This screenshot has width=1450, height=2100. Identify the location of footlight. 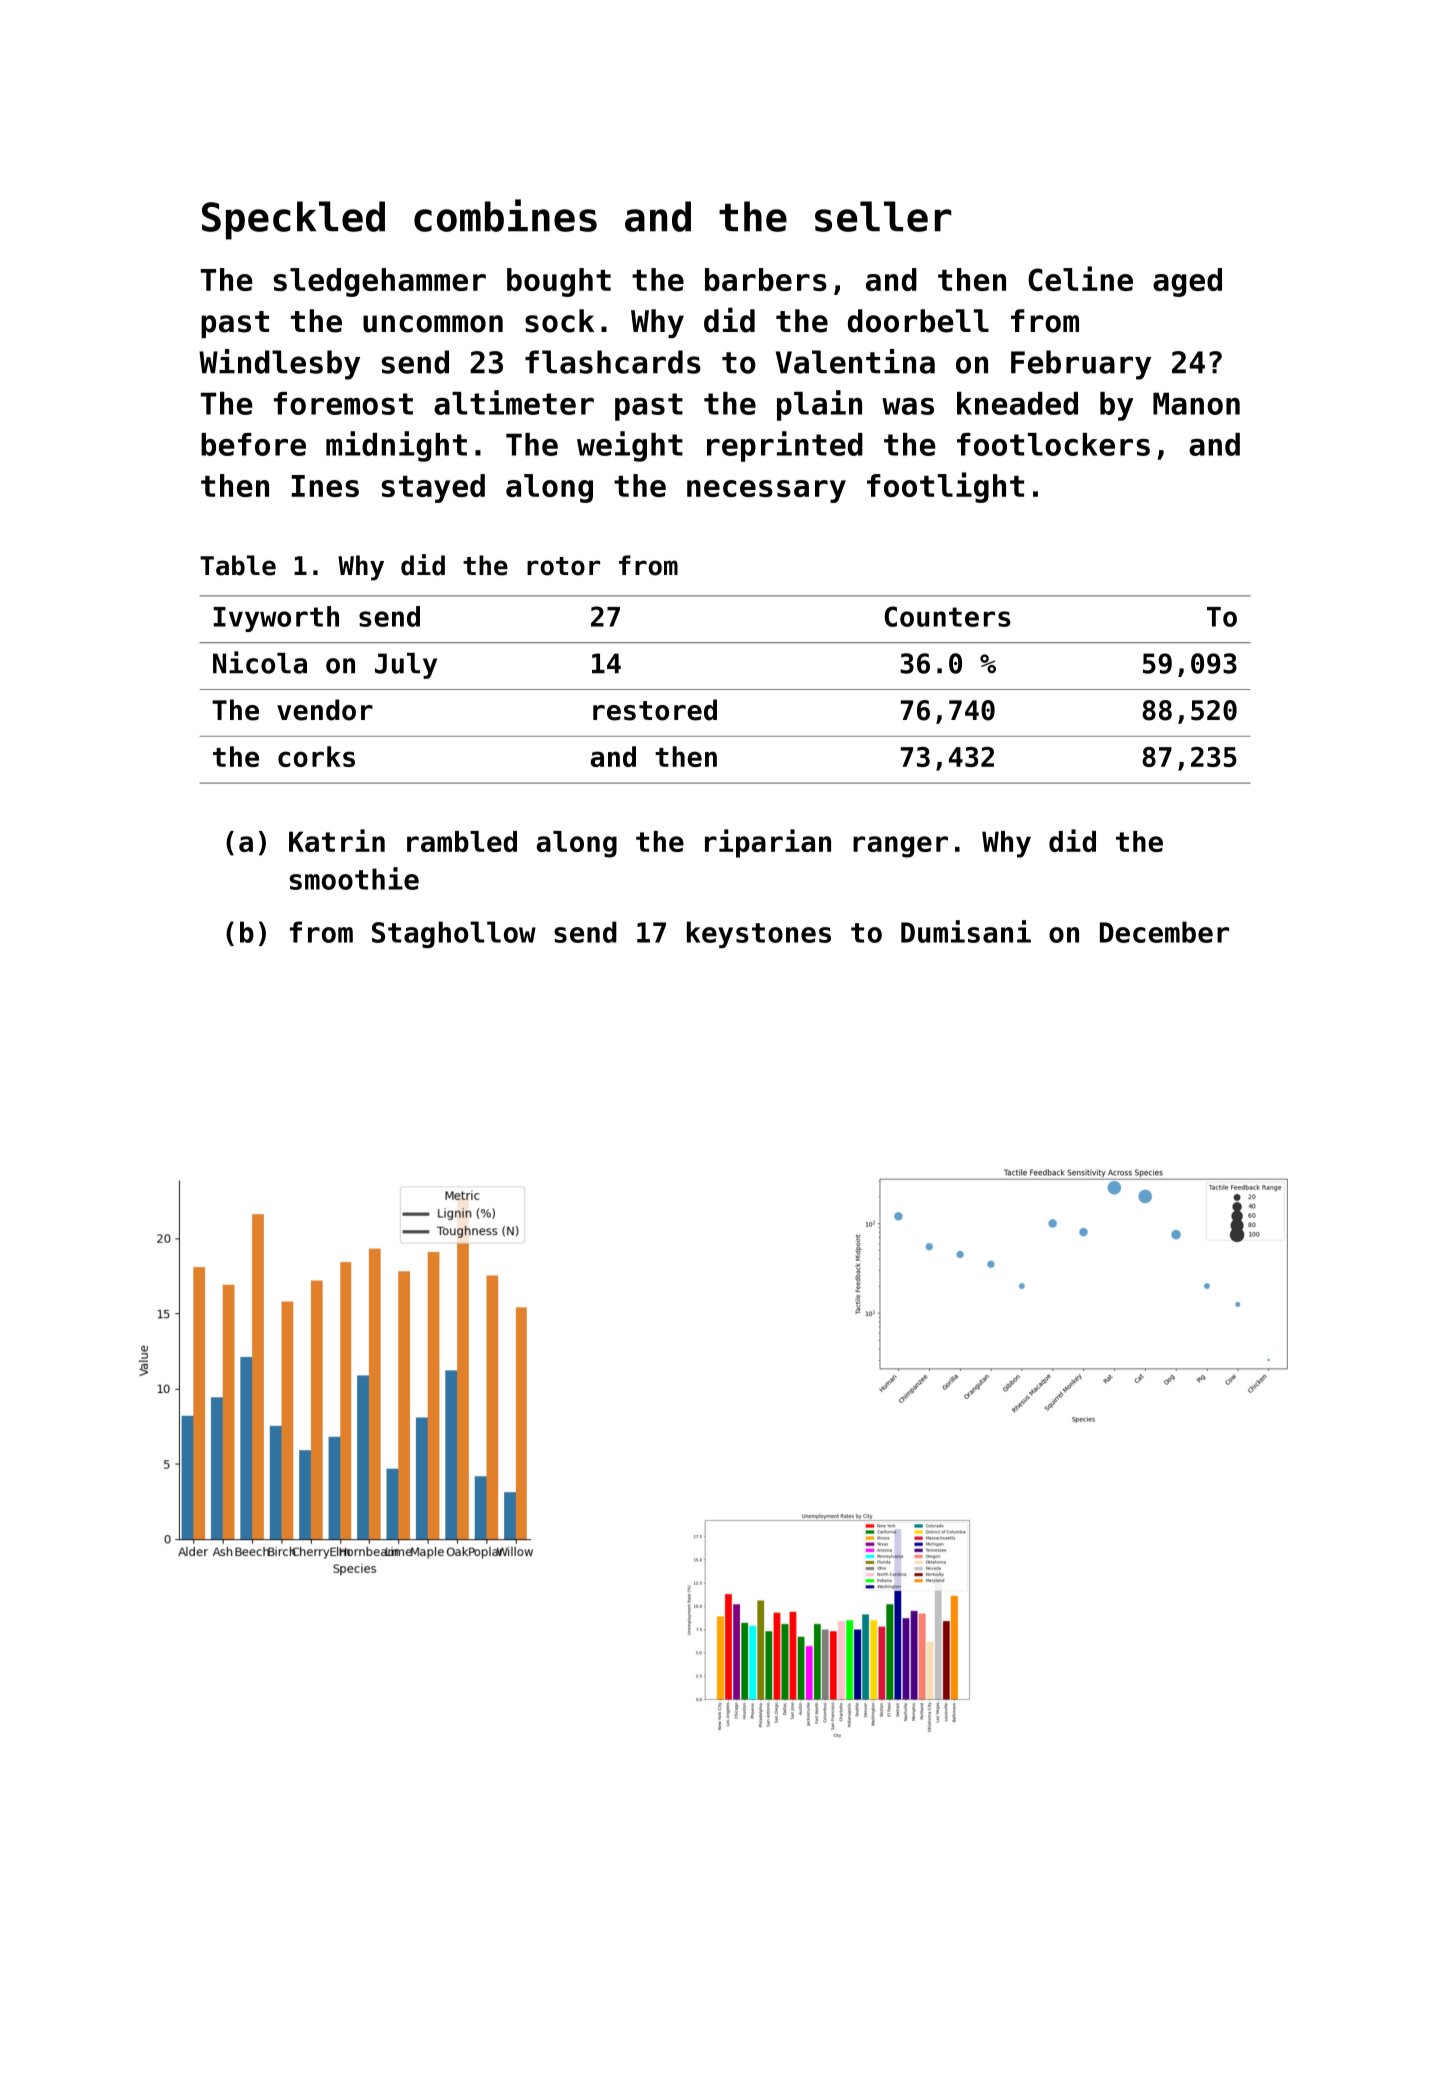
(945, 487).
